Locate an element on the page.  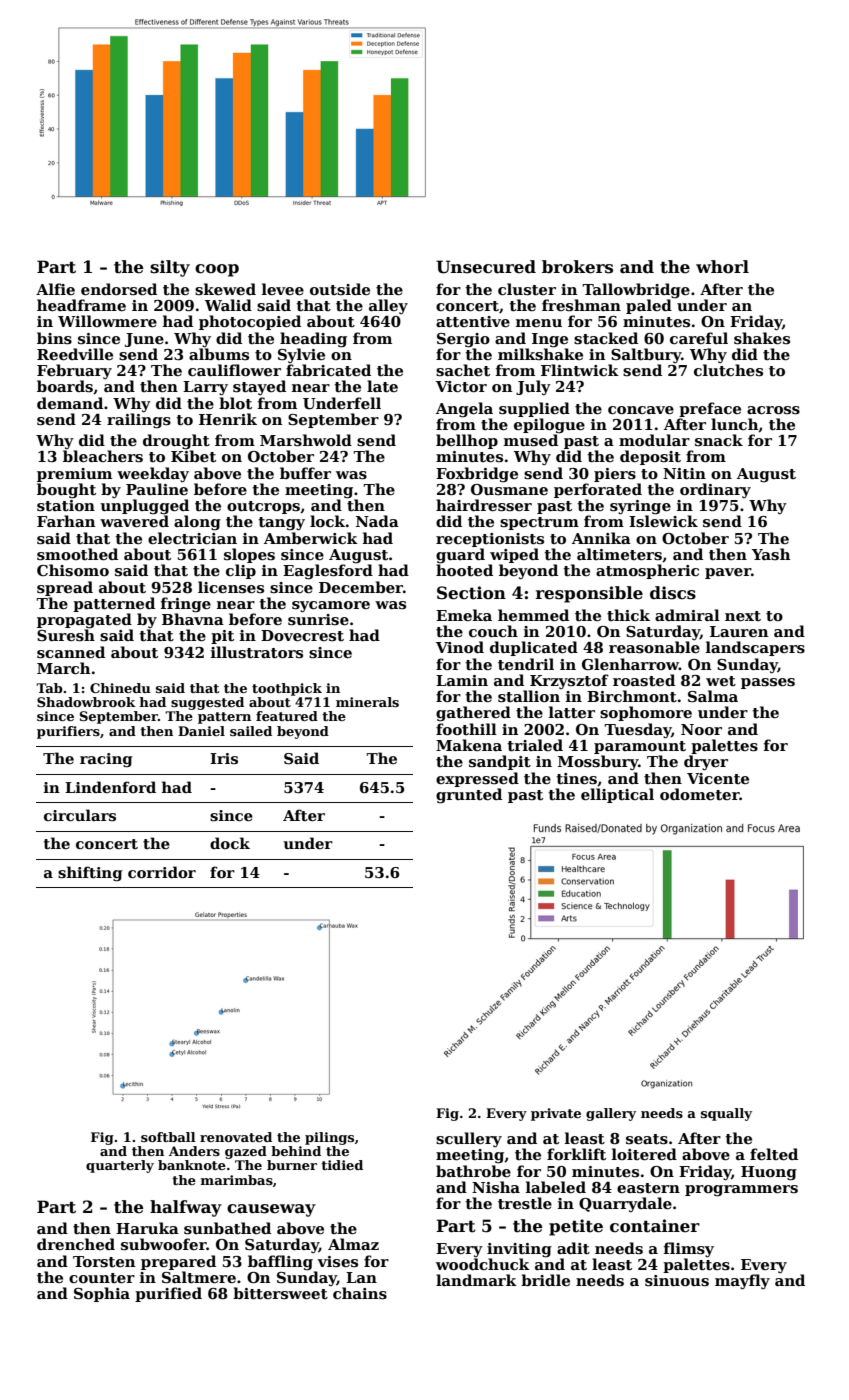
Vicente is located at coordinates (718, 778).
